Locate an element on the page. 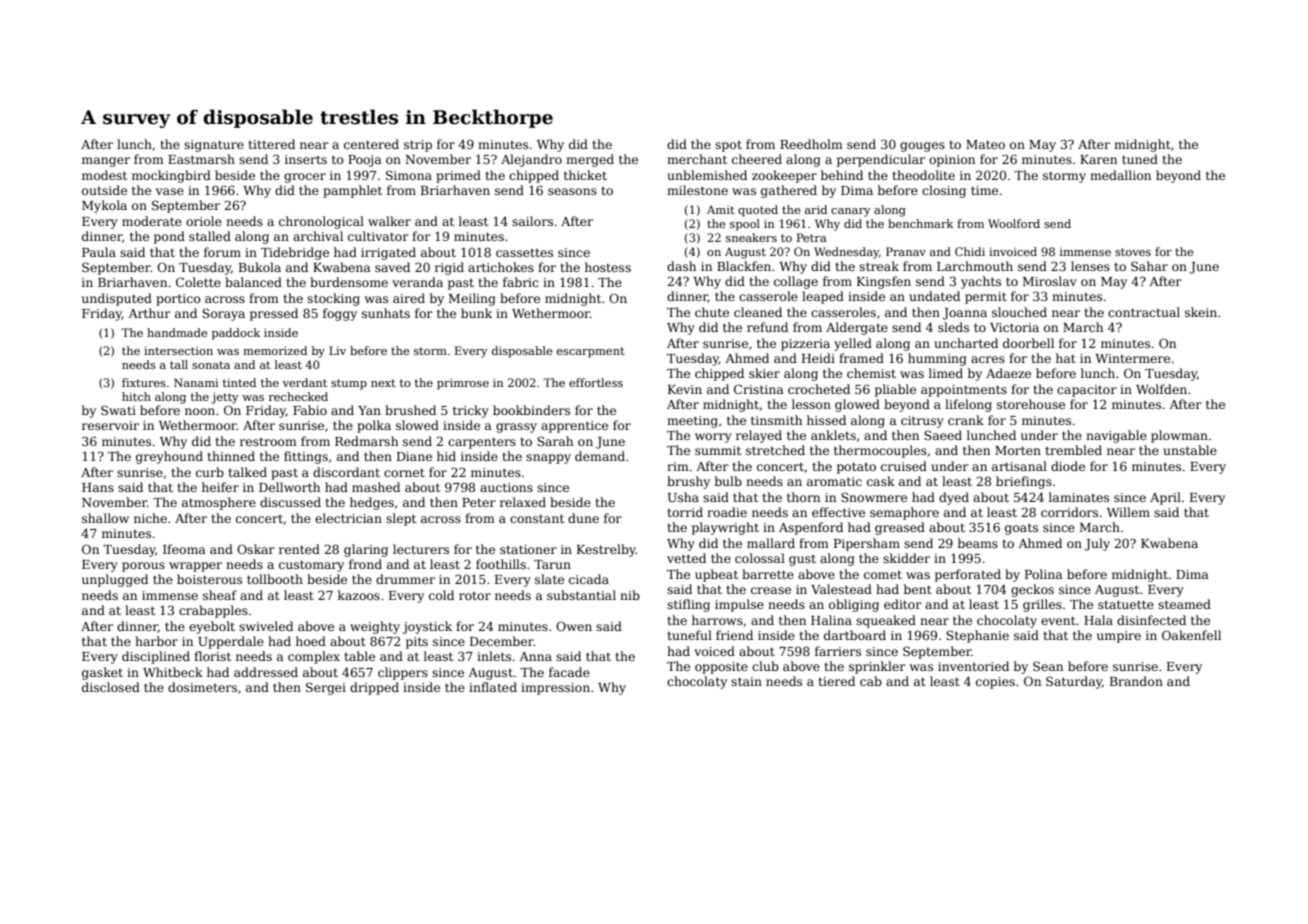 This document has width=1308, height=924. centered is located at coordinates (371, 144).
